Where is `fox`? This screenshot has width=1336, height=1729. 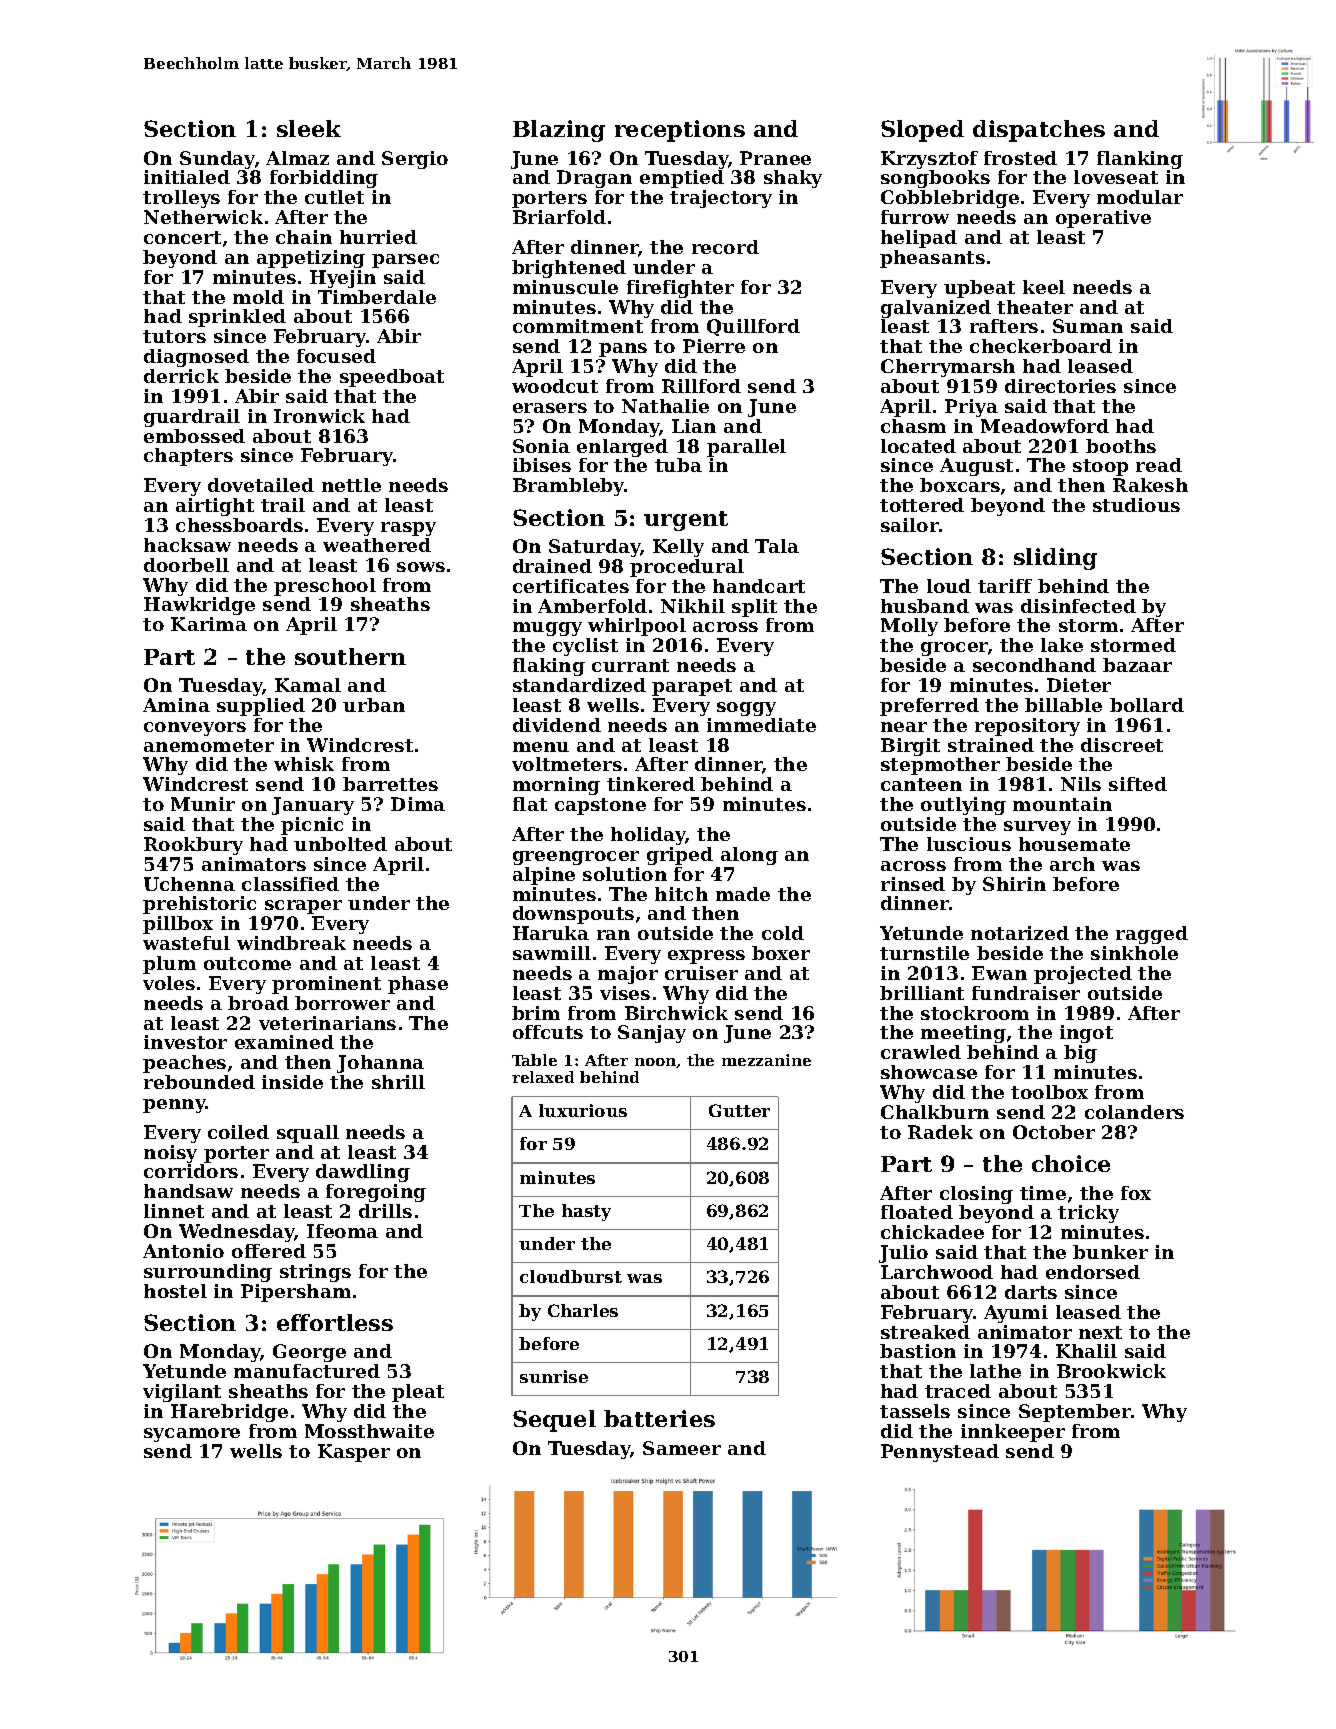 fox is located at coordinates (1136, 1193).
